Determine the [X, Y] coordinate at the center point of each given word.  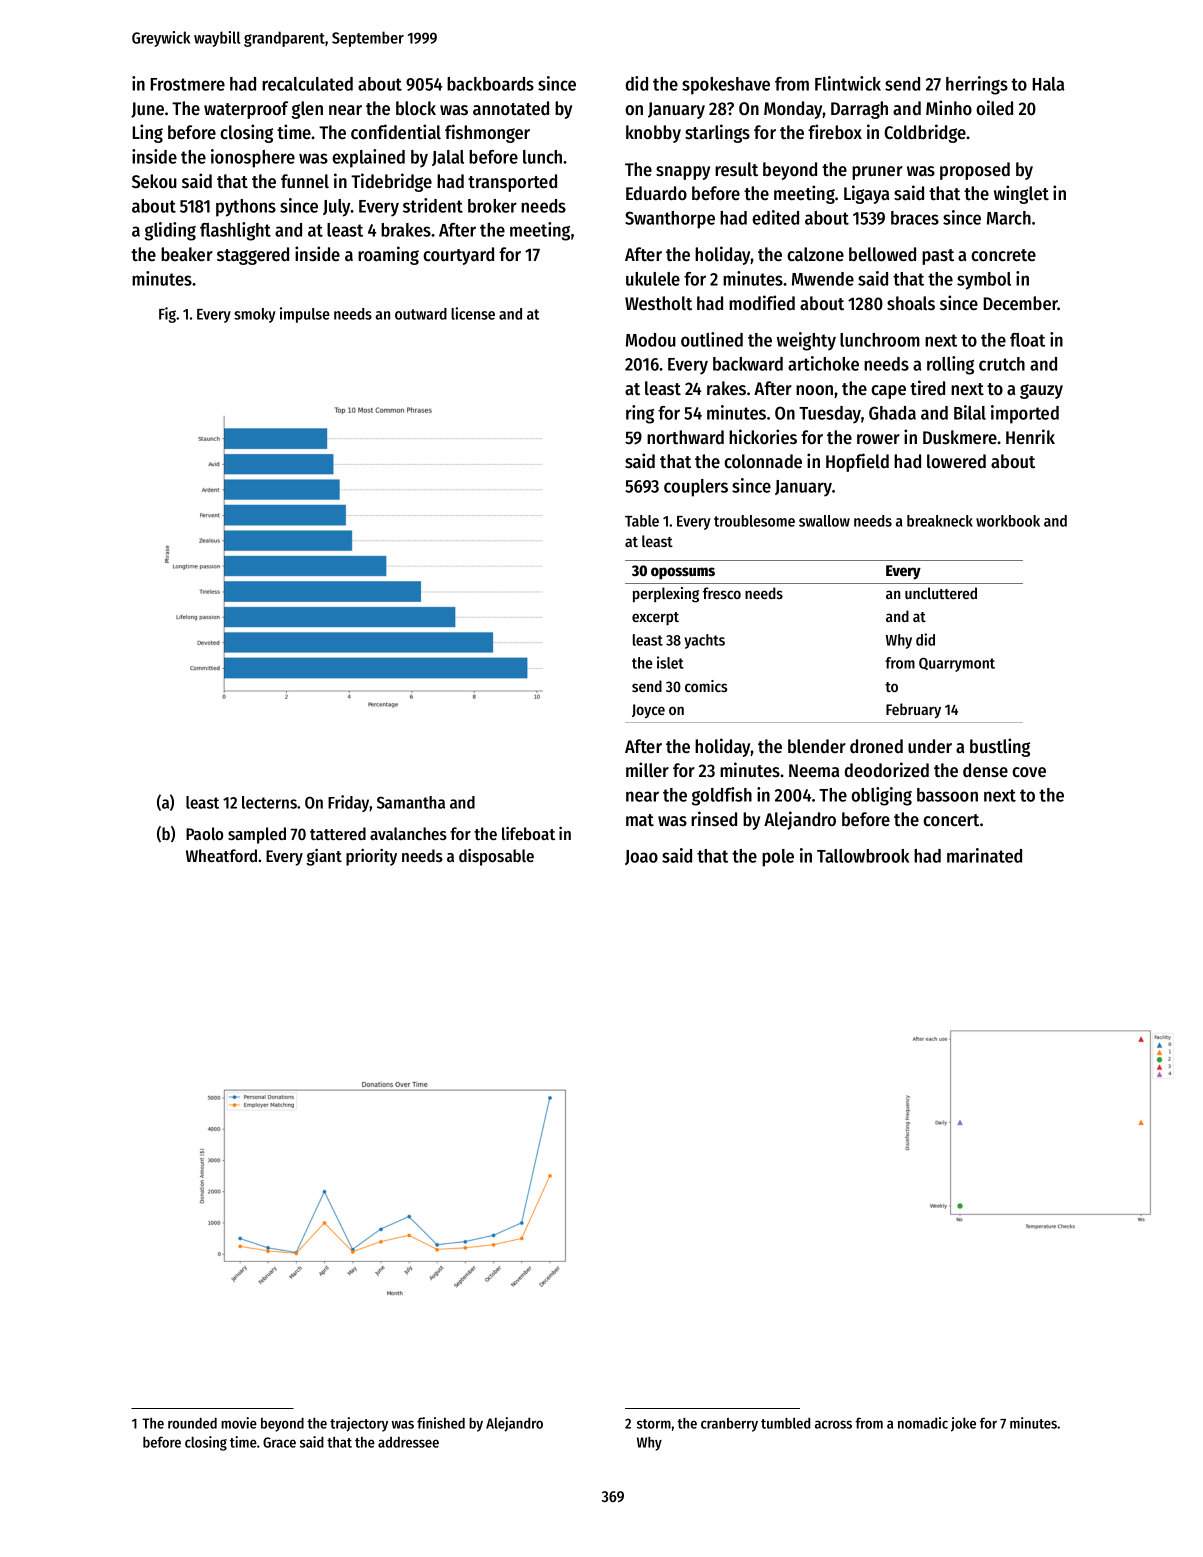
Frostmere [188, 84]
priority [371, 857]
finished [441, 1423]
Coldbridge [925, 133]
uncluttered [941, 593]
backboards [490, 84]
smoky [255, 315]
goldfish [722, 796]
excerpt [655, 618]
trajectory [359, 1424]
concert [951, 820]
